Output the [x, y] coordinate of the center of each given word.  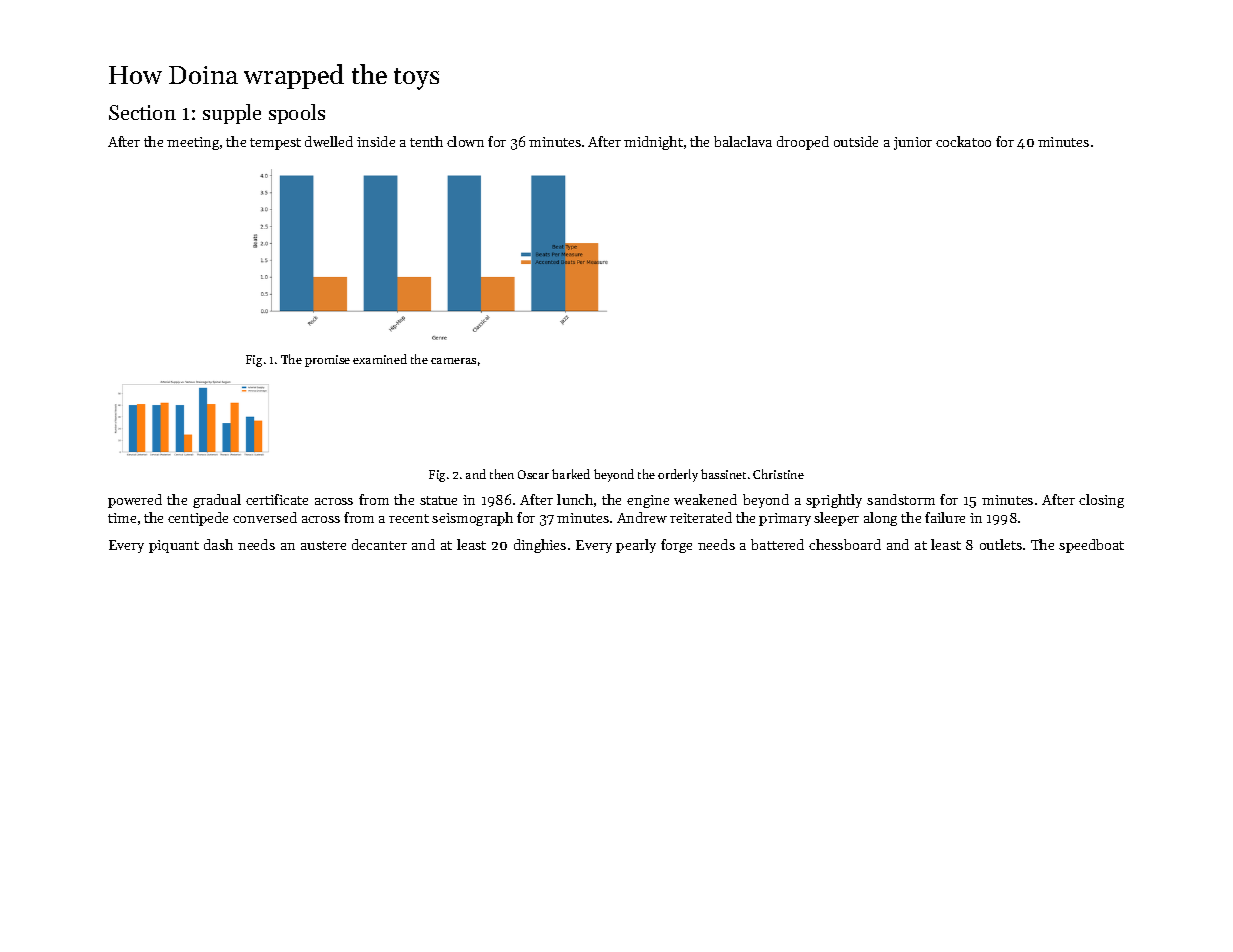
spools [297, 114]
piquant [174, 546]
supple [232, 114]
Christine [778, 474]
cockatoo [963, 141]
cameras [453, 361]
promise [327, 361]
